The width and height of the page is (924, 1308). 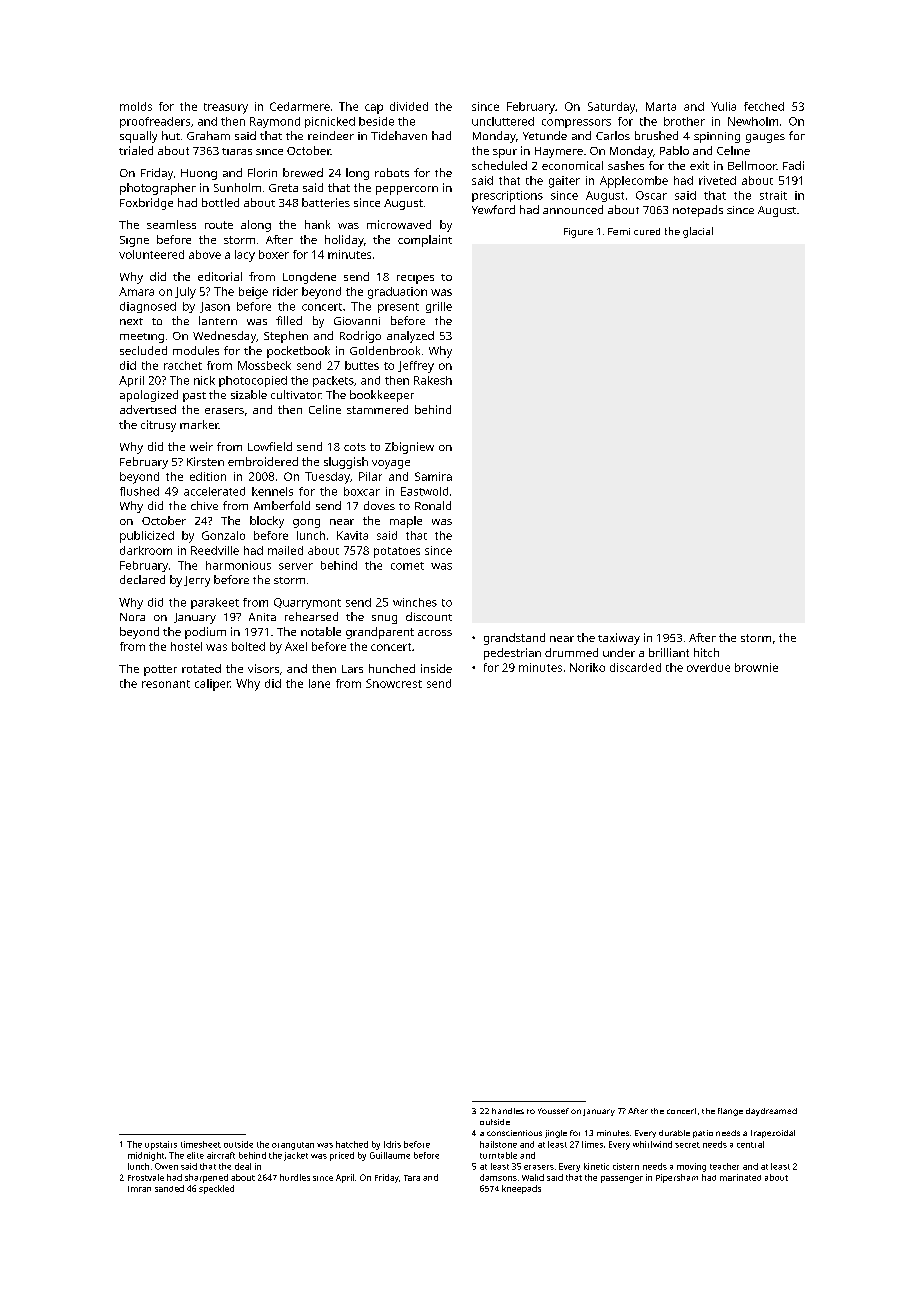 What do you see at coordinates (756, 667) in the page?
I see `brownie` at bounding box center [756, 667].
